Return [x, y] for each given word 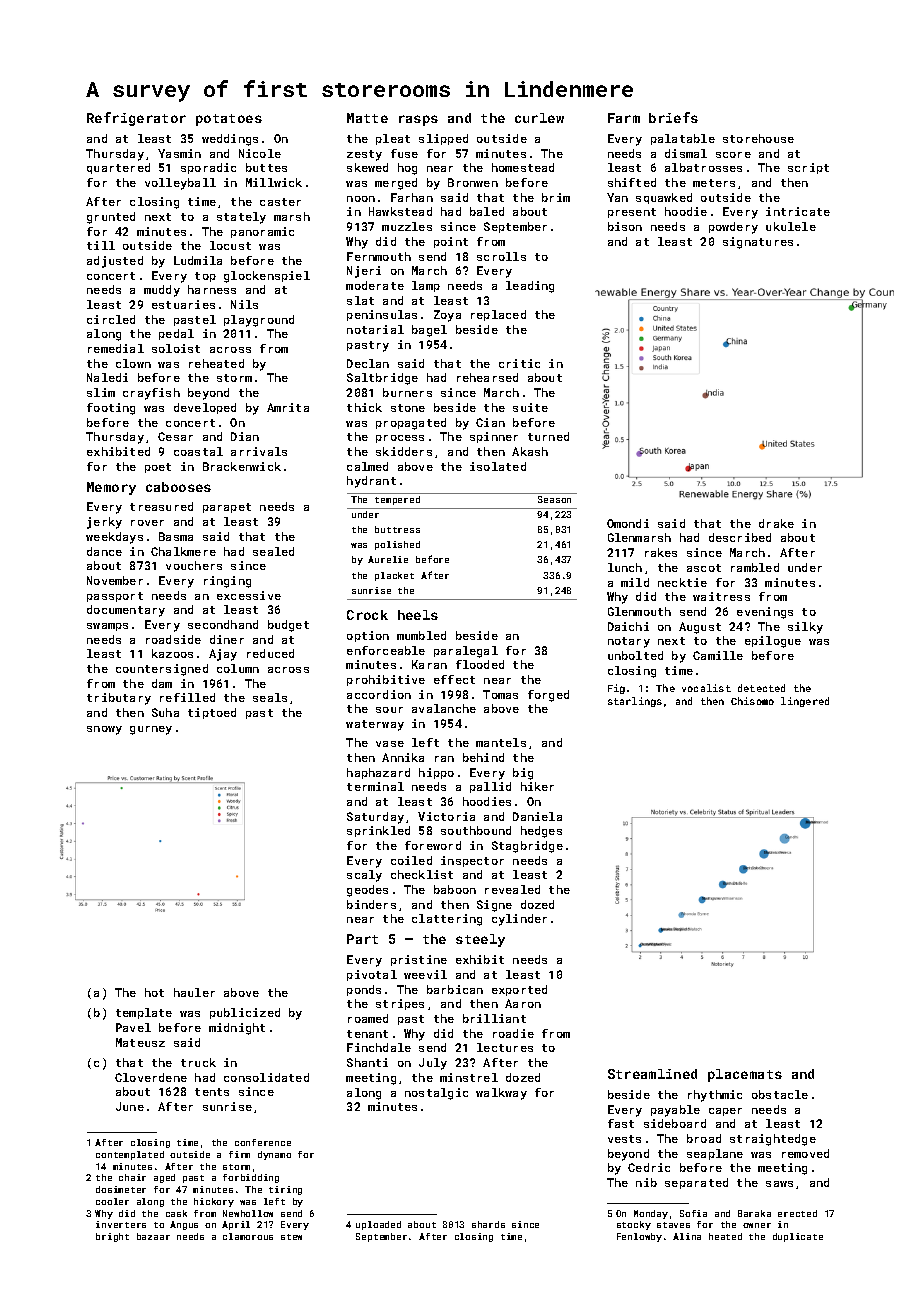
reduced [270, 653]
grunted [111, 218]
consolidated [266, 1077]
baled [487, 211]
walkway [501, 1094]
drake [776, 523]
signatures [758, 243]
